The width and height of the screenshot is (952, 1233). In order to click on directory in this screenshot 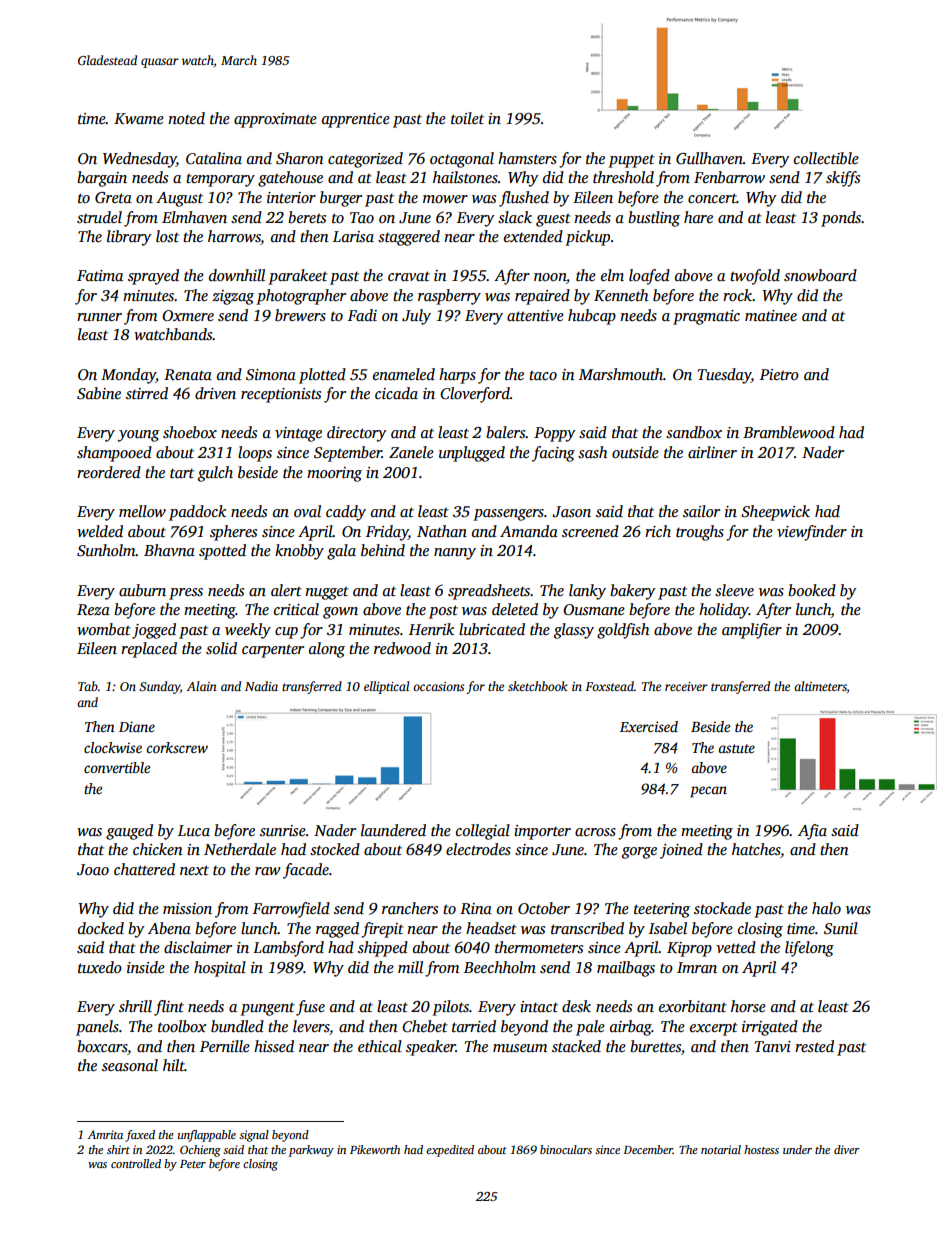, I will do `click(356, 434)`.
